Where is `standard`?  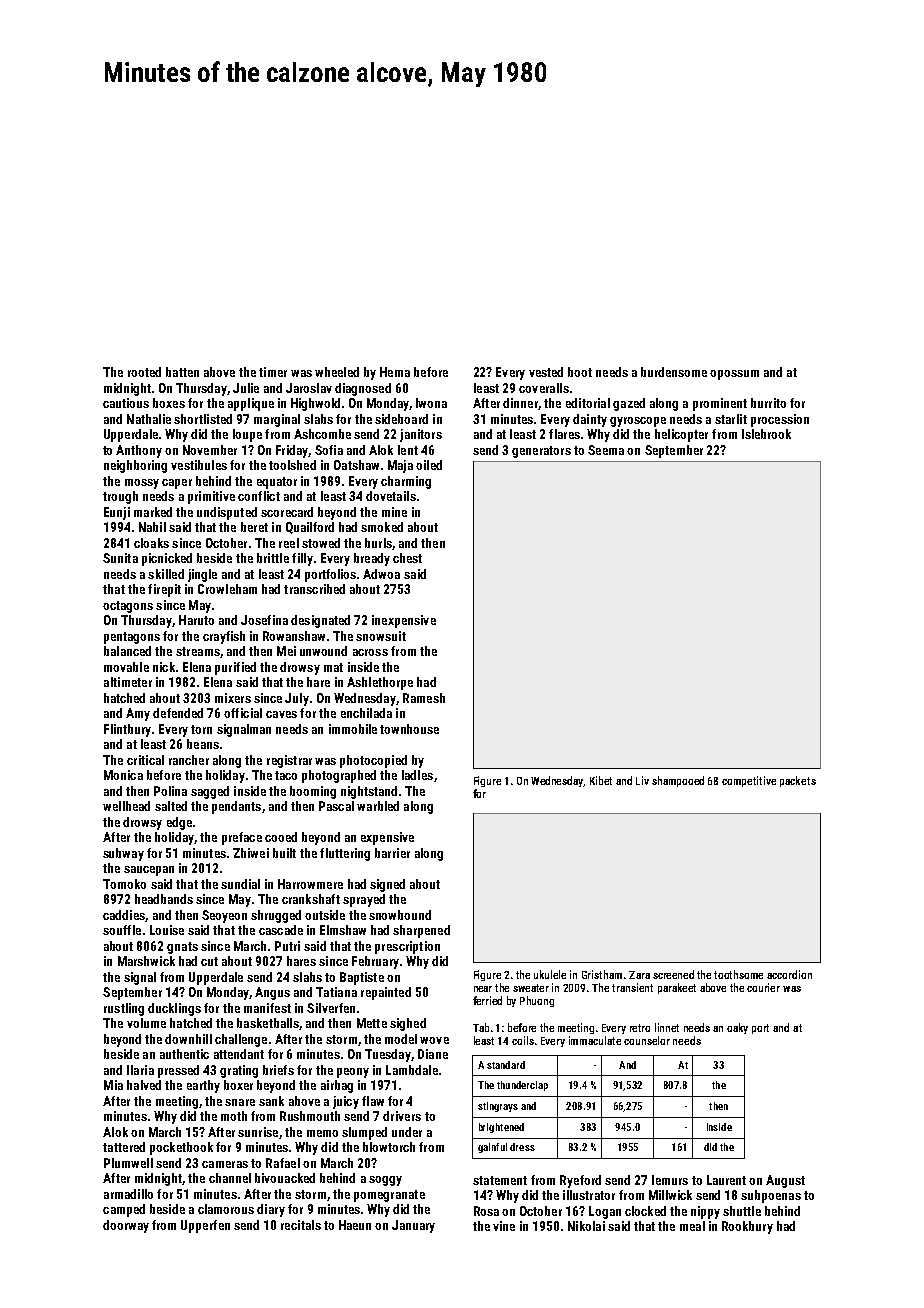 standard is located at coordinates (506, 1065).
